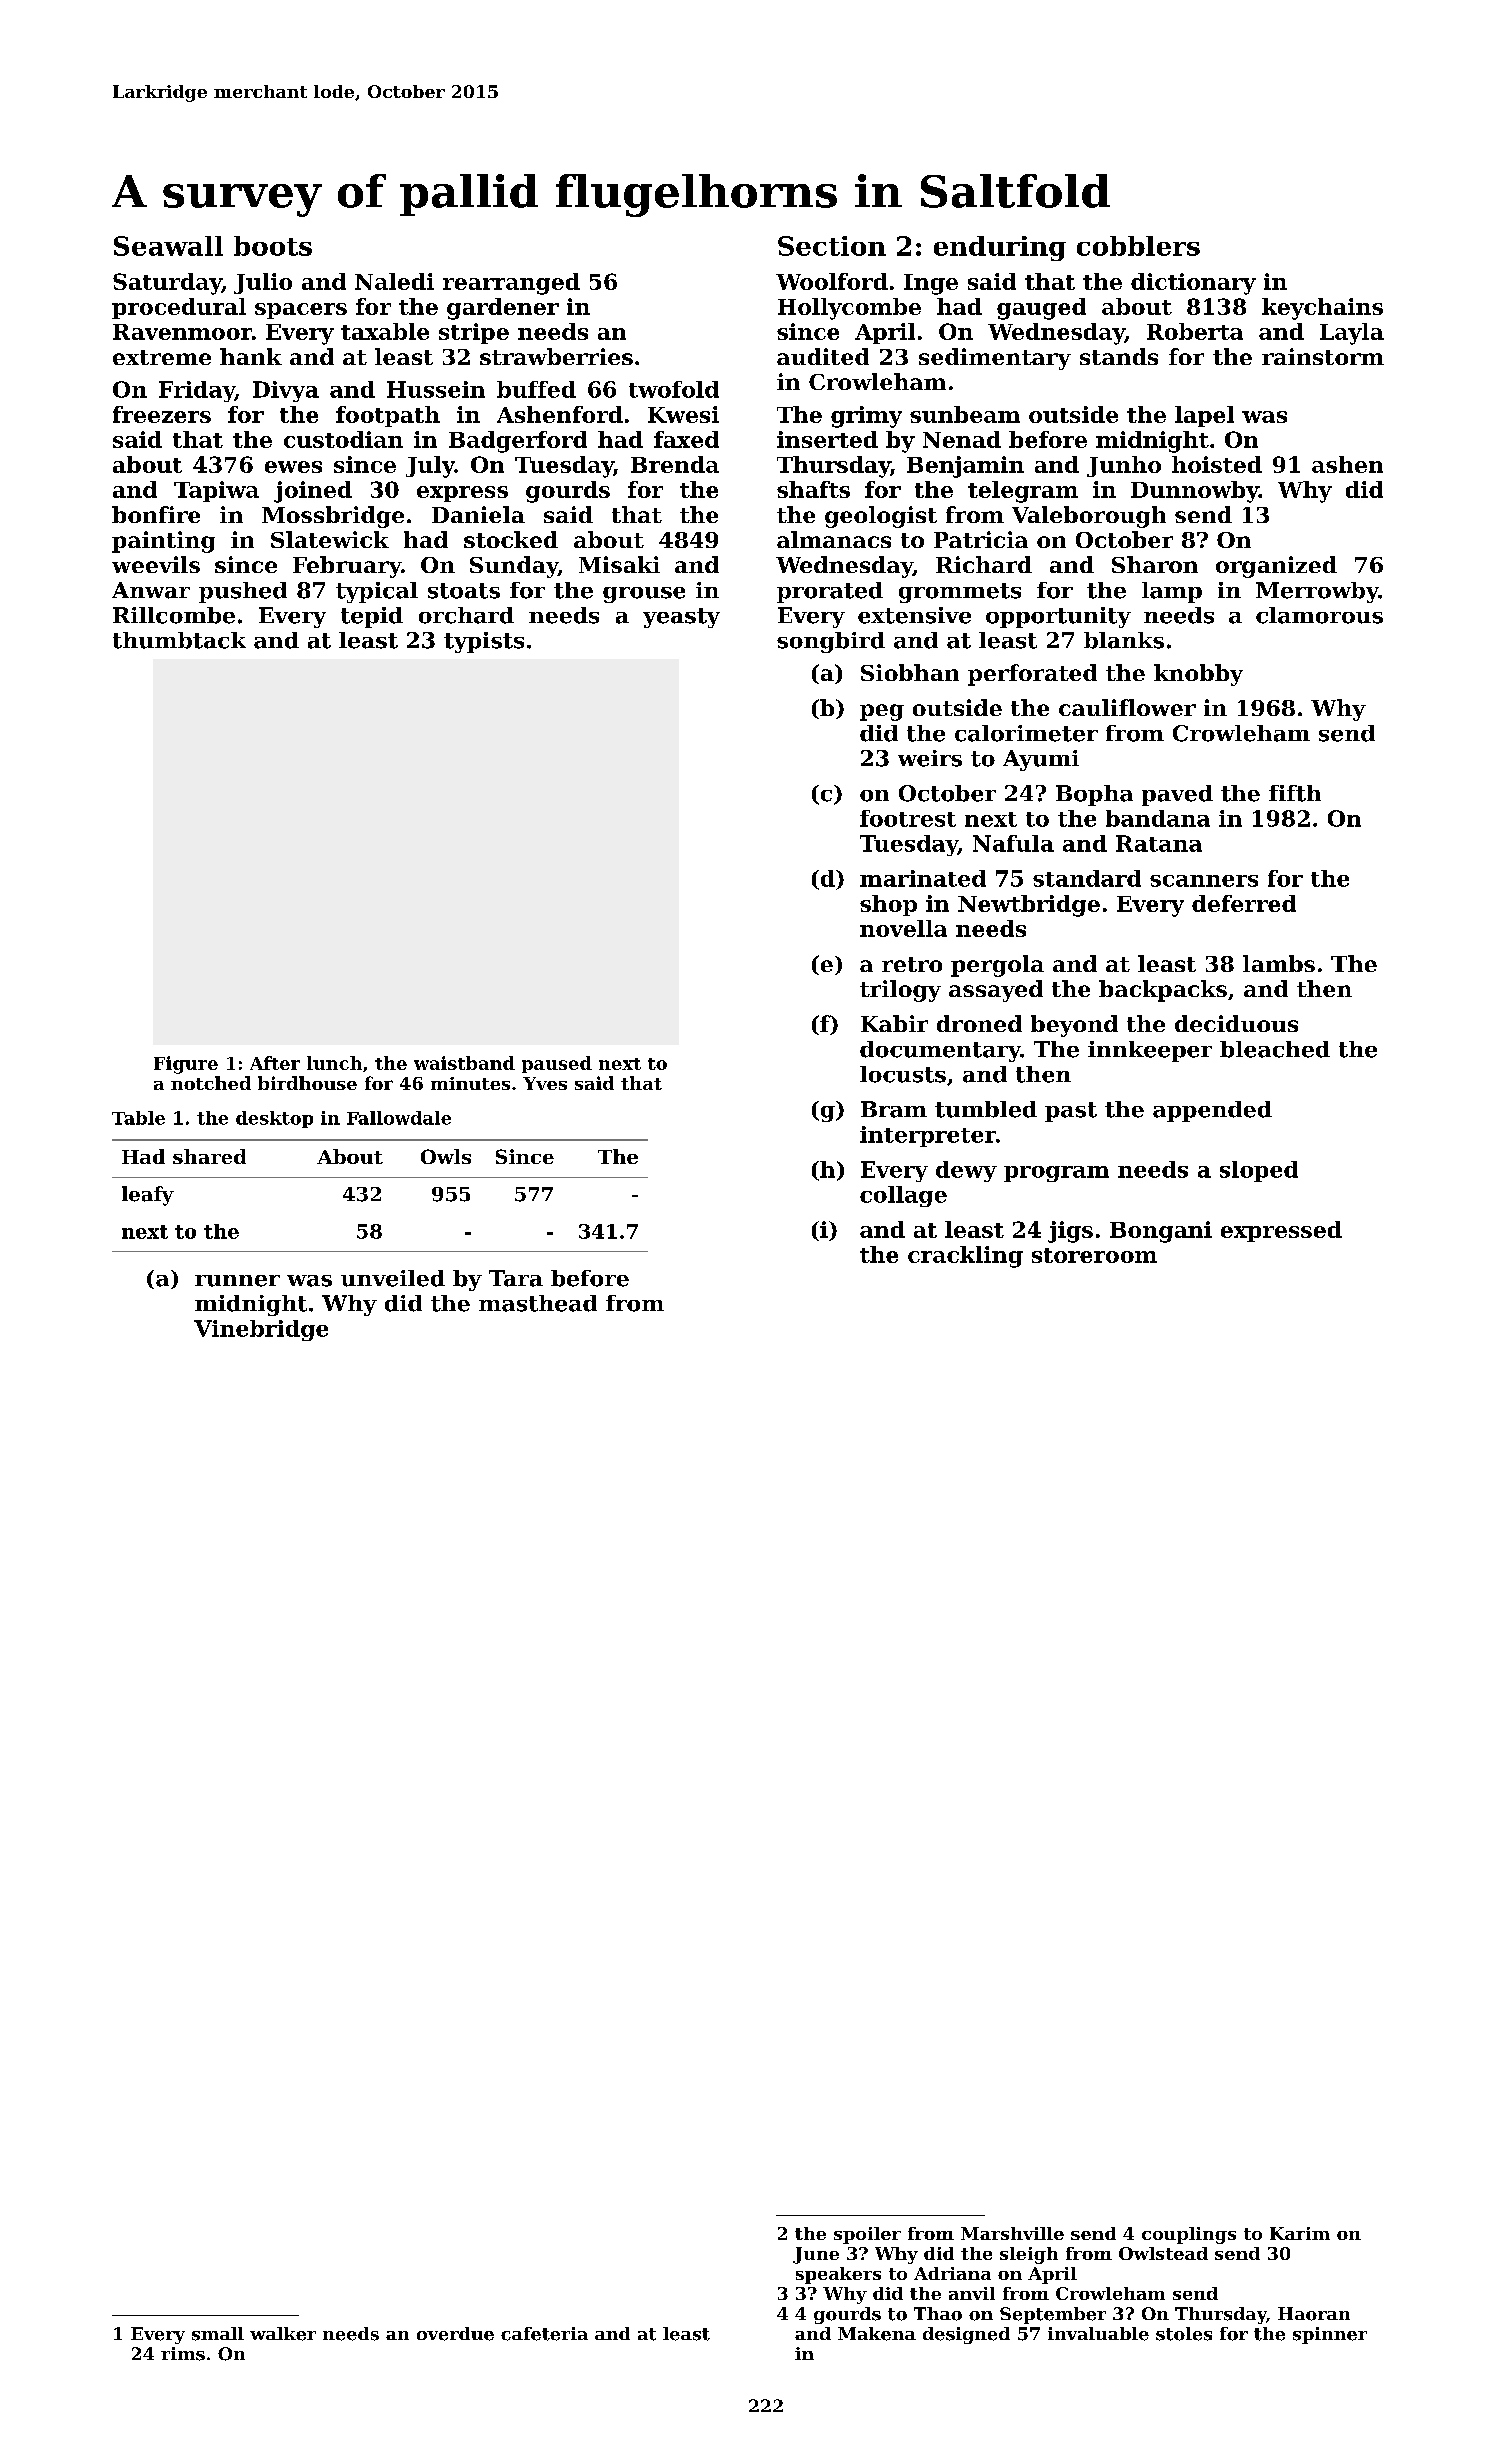  I want to click on Figure, so click(186, 1065).
